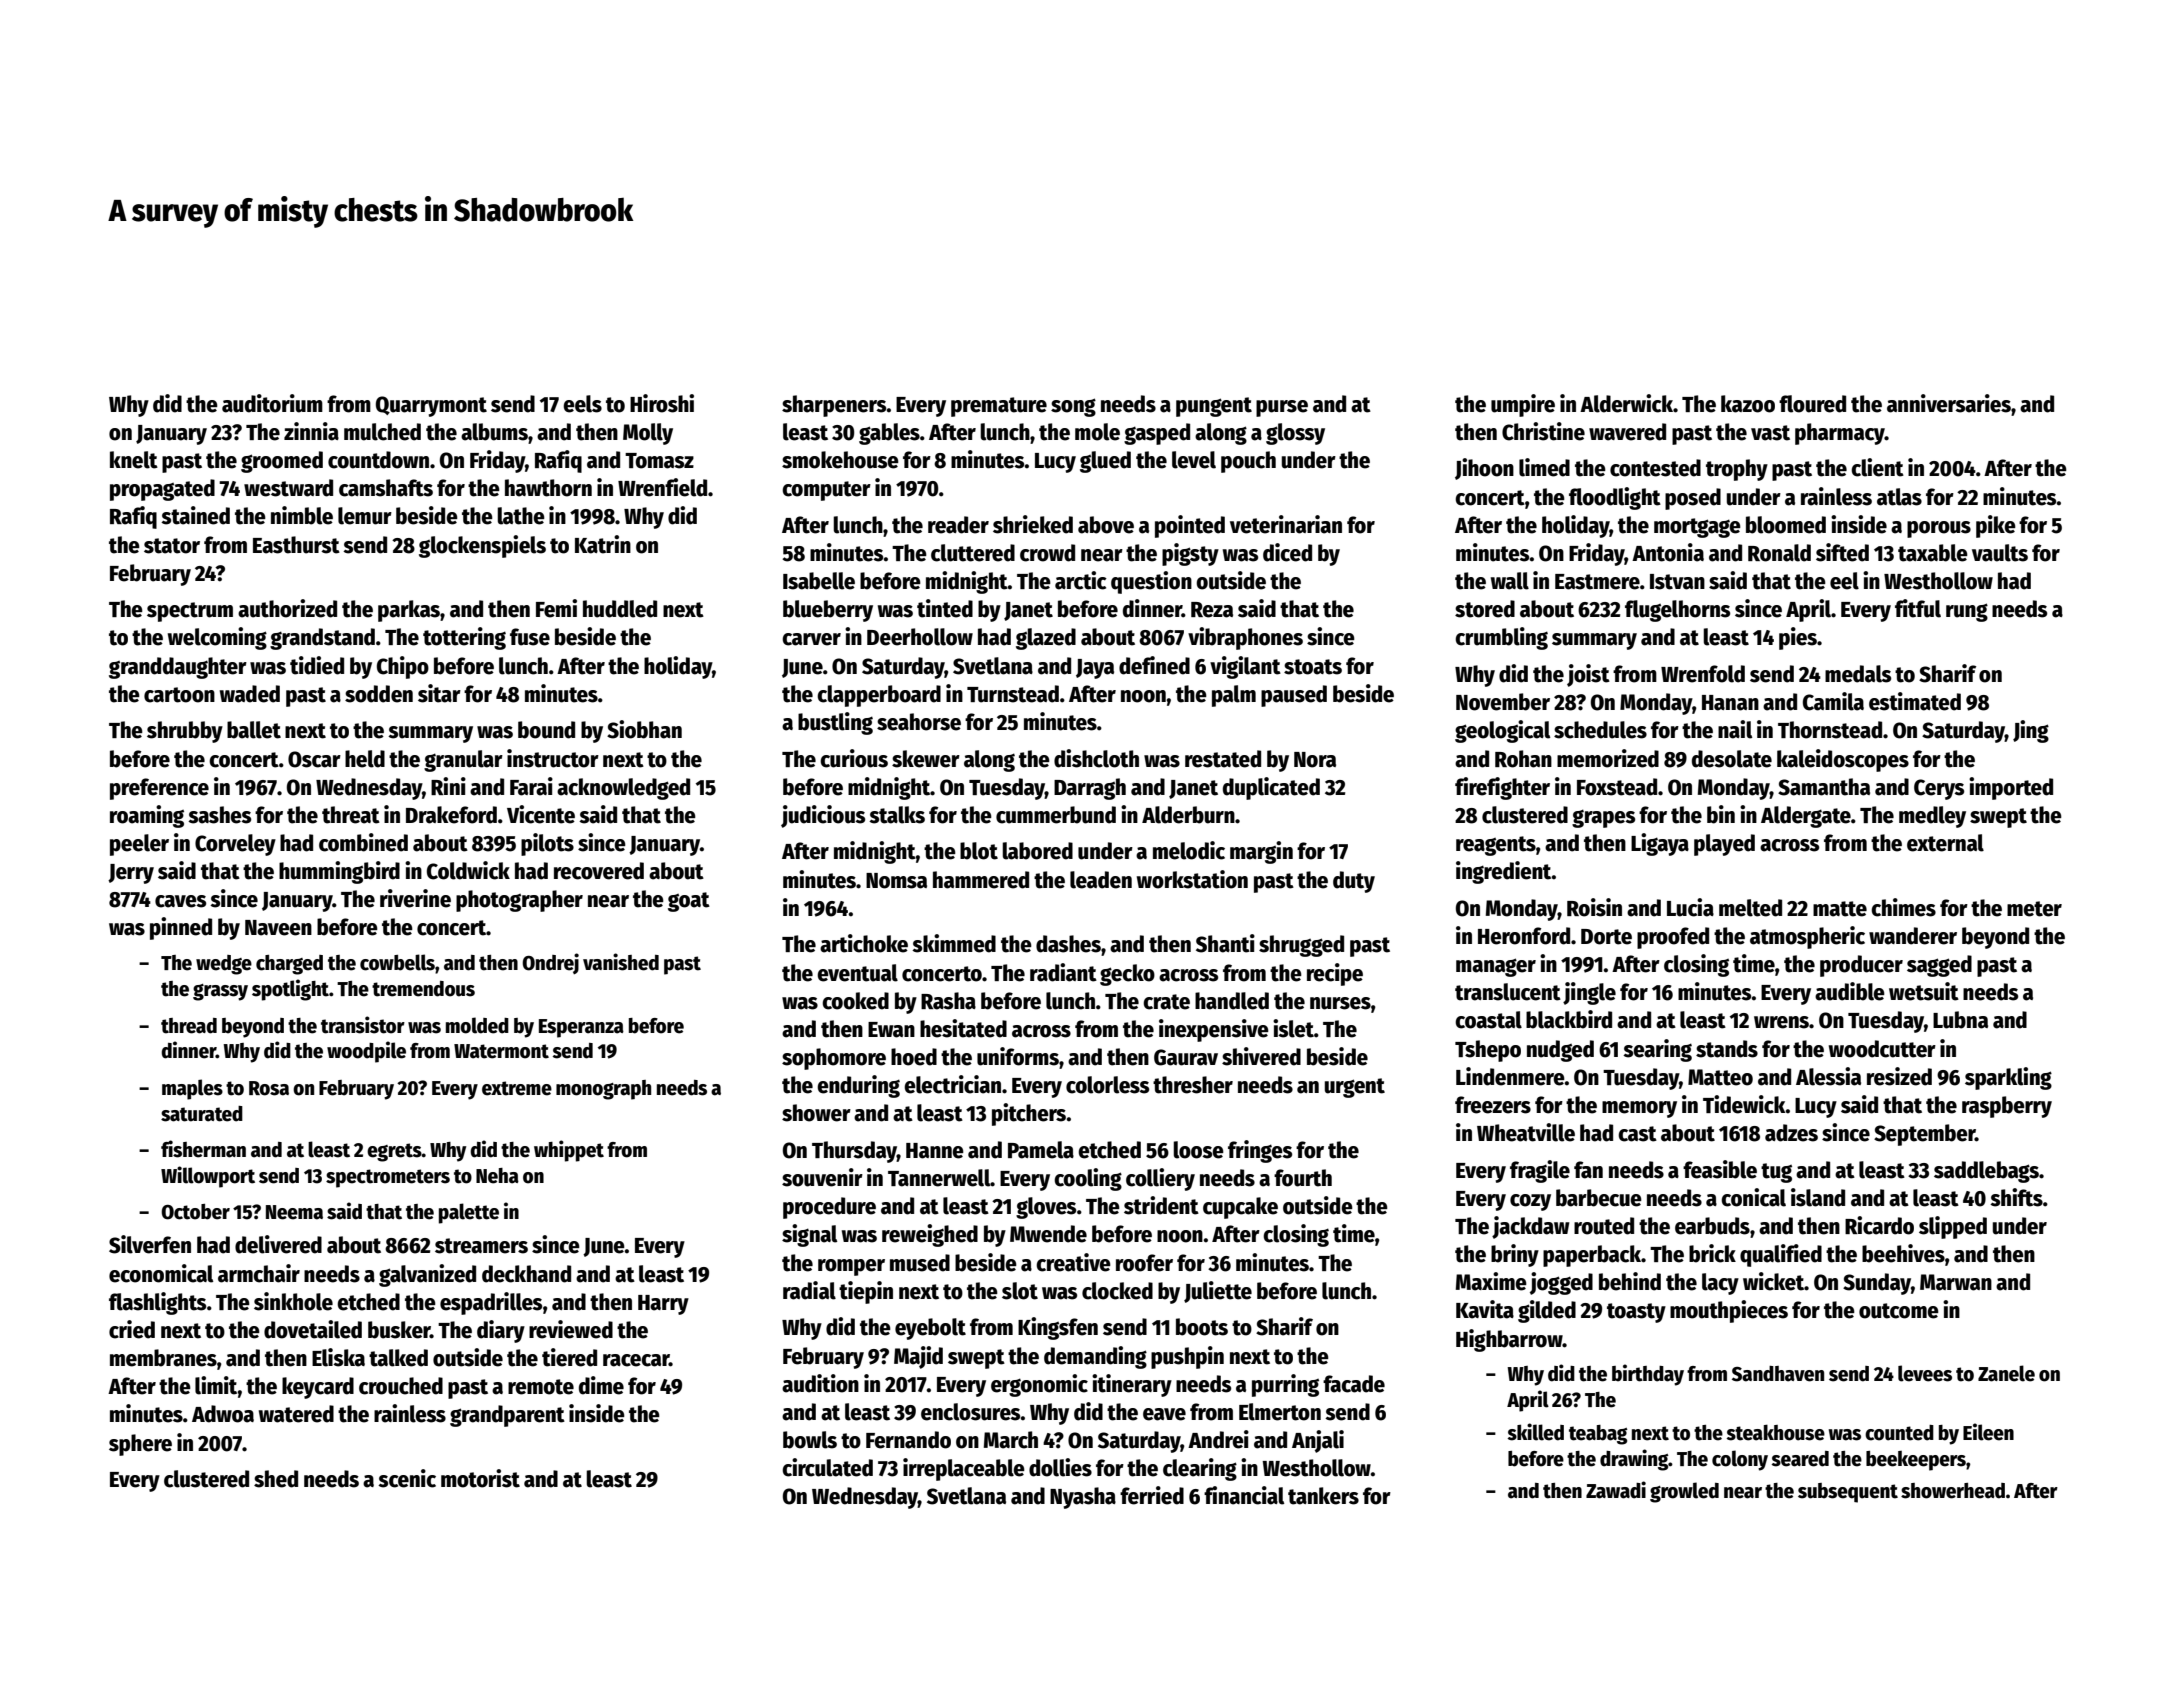 The width and height of the screenshot is (2178, 1683). Describe the element at coordinates (192, 1089) in the screenshot. I see `maples` at that location.
